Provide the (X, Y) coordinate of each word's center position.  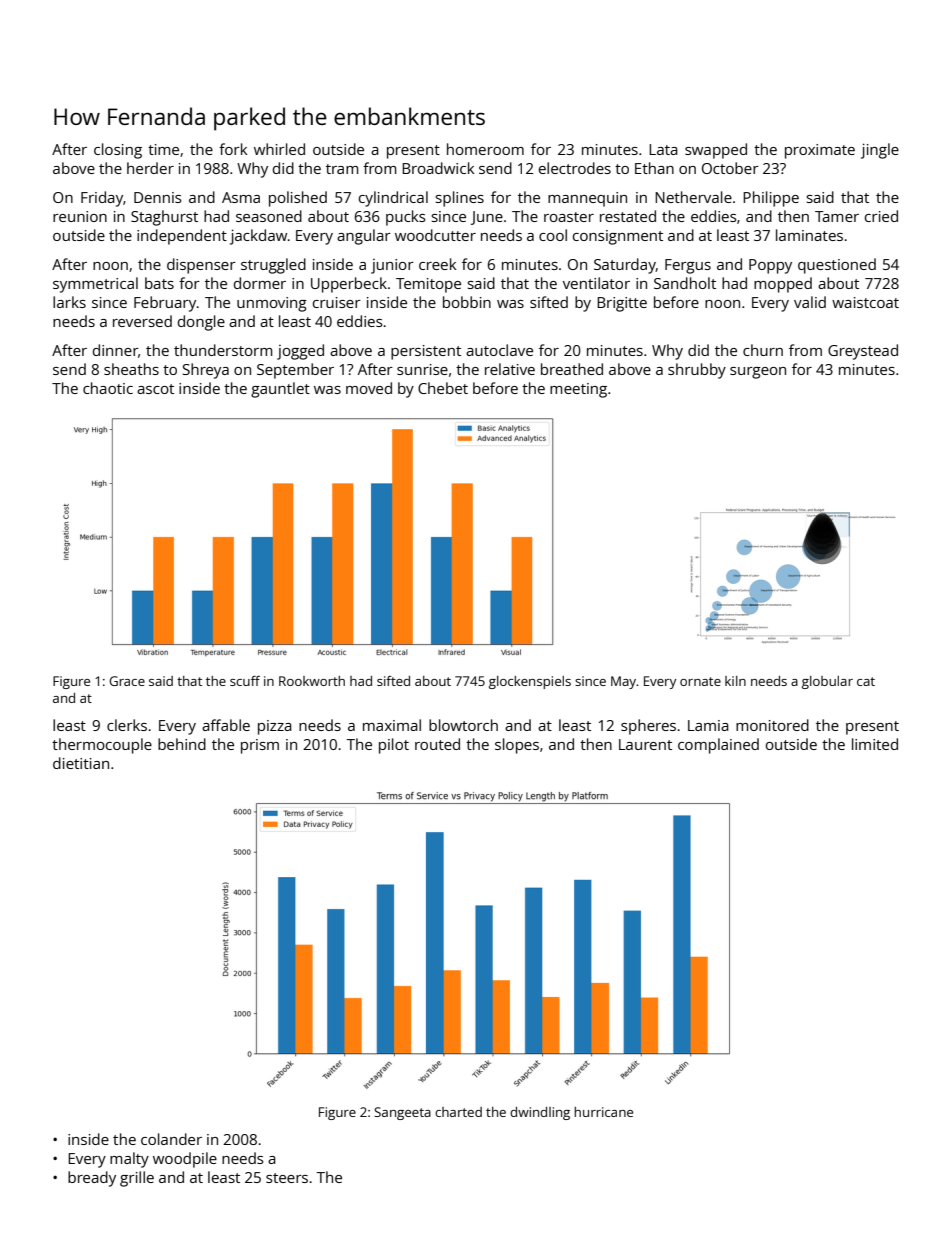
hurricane (603, 1112)
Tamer (837, 216)
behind (182, 744)
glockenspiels (530, 682)
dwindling (540, 1113)
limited (875, 744)
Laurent (645, 744)
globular (827, 682)
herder (150, 168)
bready (92, 1179)
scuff (245, 681)
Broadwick (438, 168)
